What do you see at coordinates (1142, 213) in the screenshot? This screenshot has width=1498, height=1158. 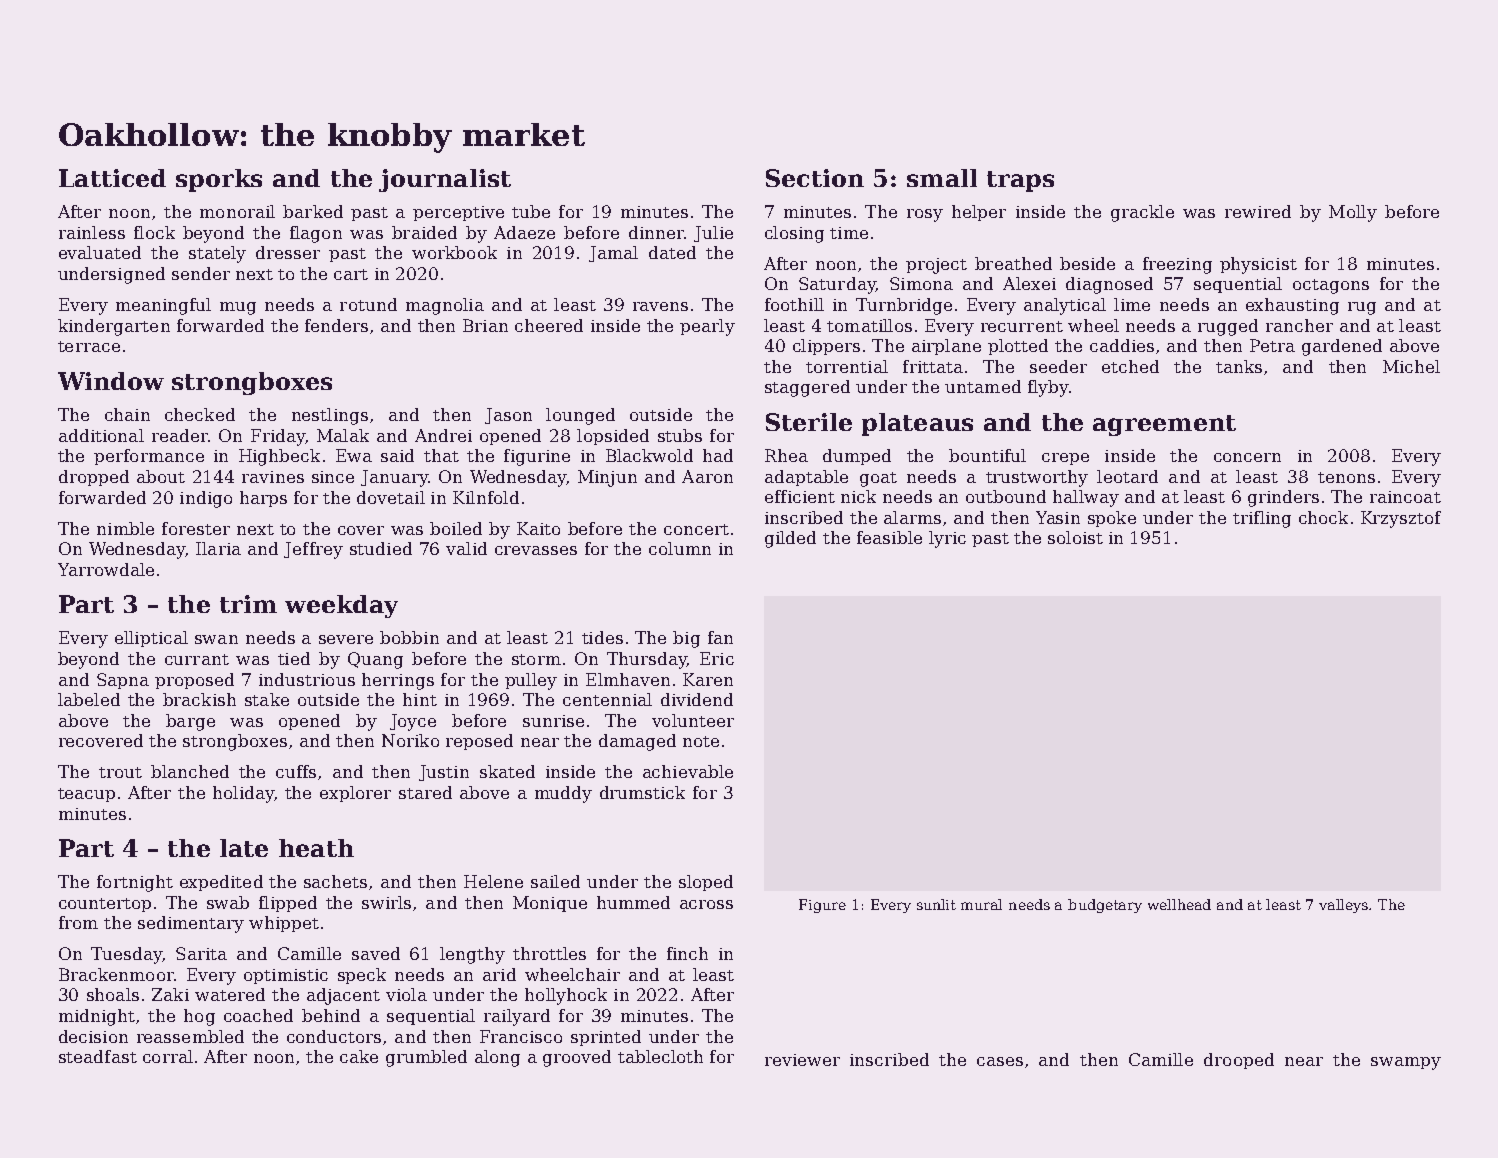 I see `grackle` at bounding box center [1142, 213].
